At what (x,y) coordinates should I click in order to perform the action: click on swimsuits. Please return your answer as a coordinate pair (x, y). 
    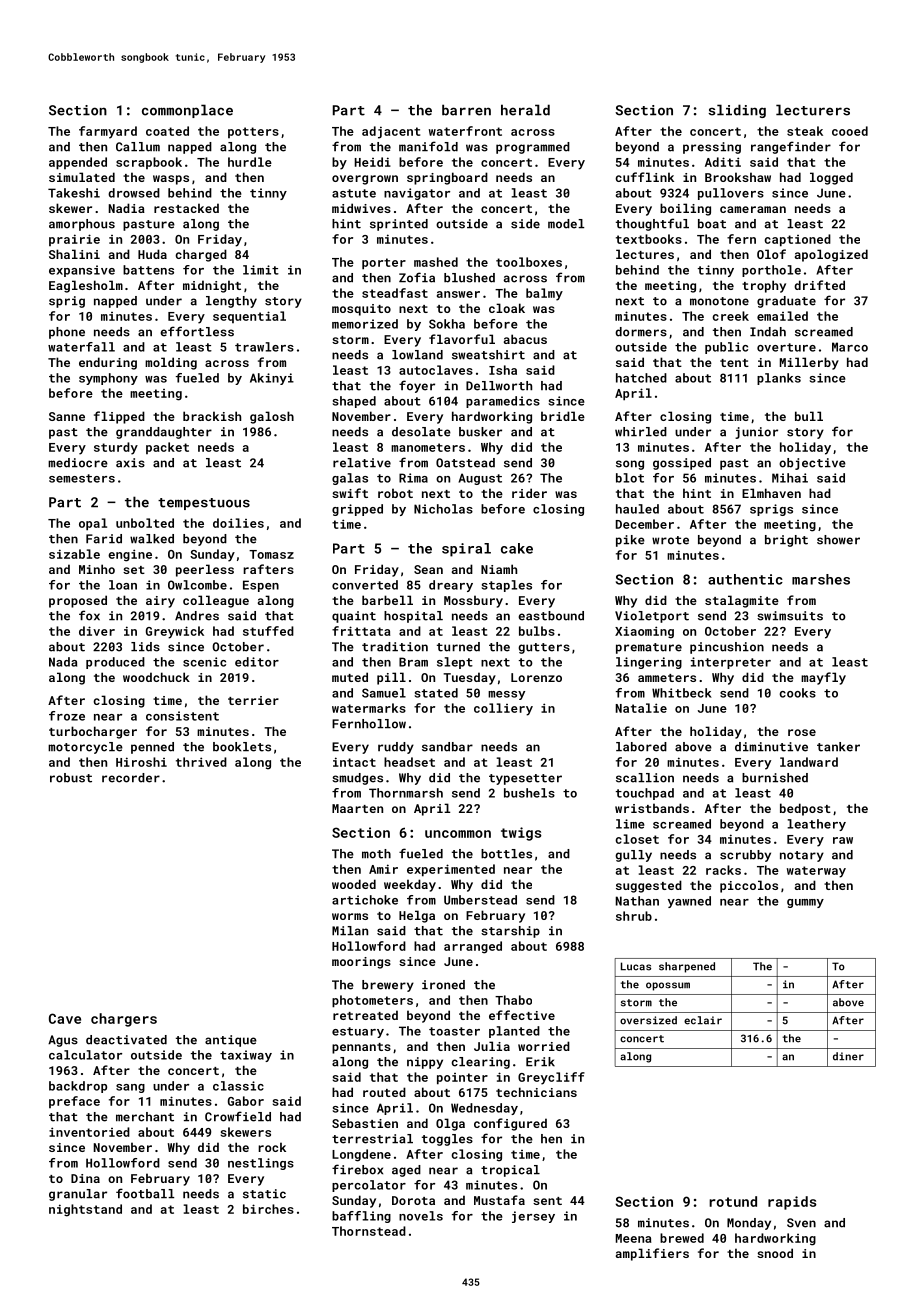
    Looking at the image, I should click on (790, 616).
